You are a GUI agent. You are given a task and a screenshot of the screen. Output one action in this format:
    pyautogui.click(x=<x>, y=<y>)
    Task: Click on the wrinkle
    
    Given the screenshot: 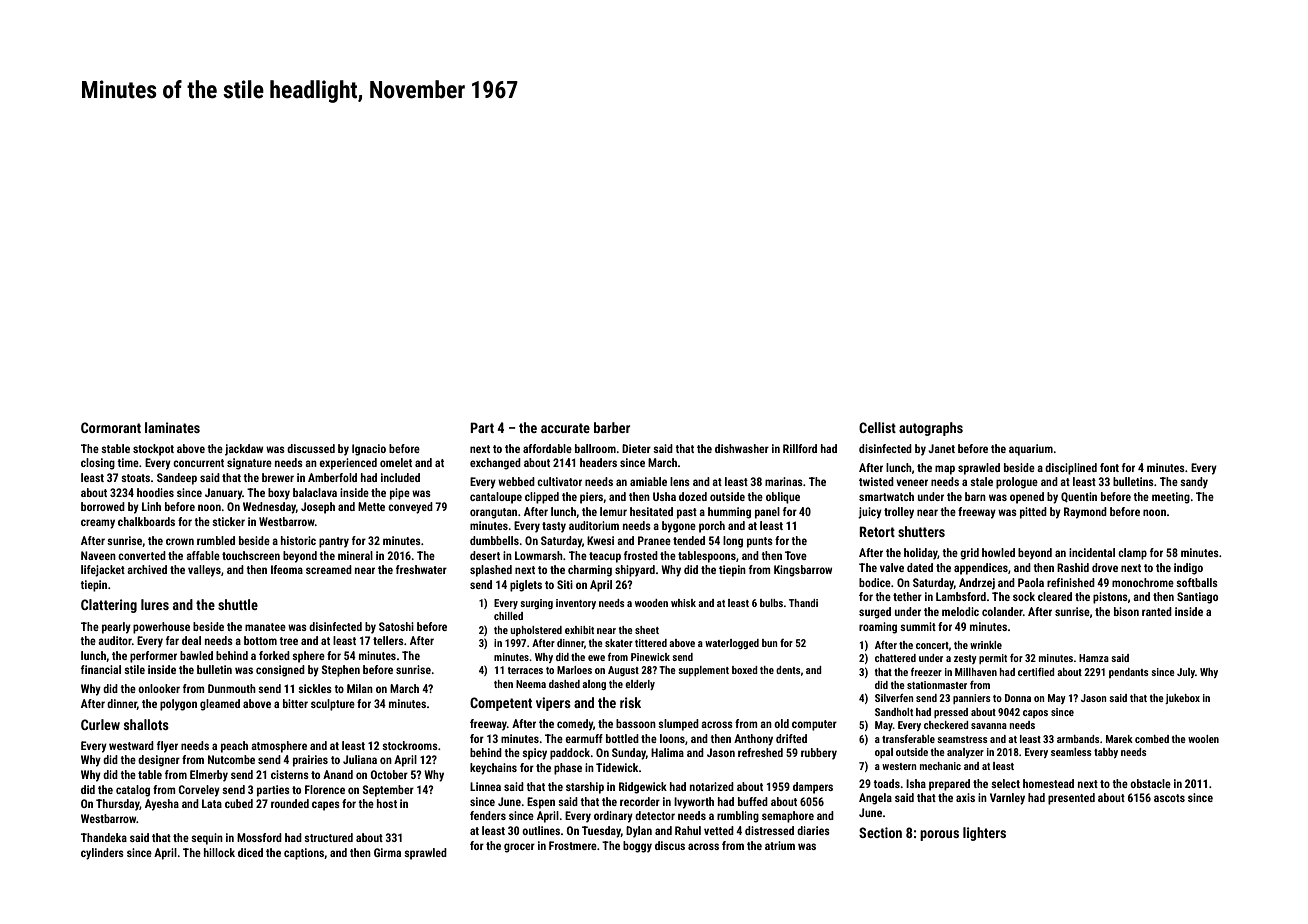 What is the action you would take?
    pyautogui.click(x=986, y=645)
